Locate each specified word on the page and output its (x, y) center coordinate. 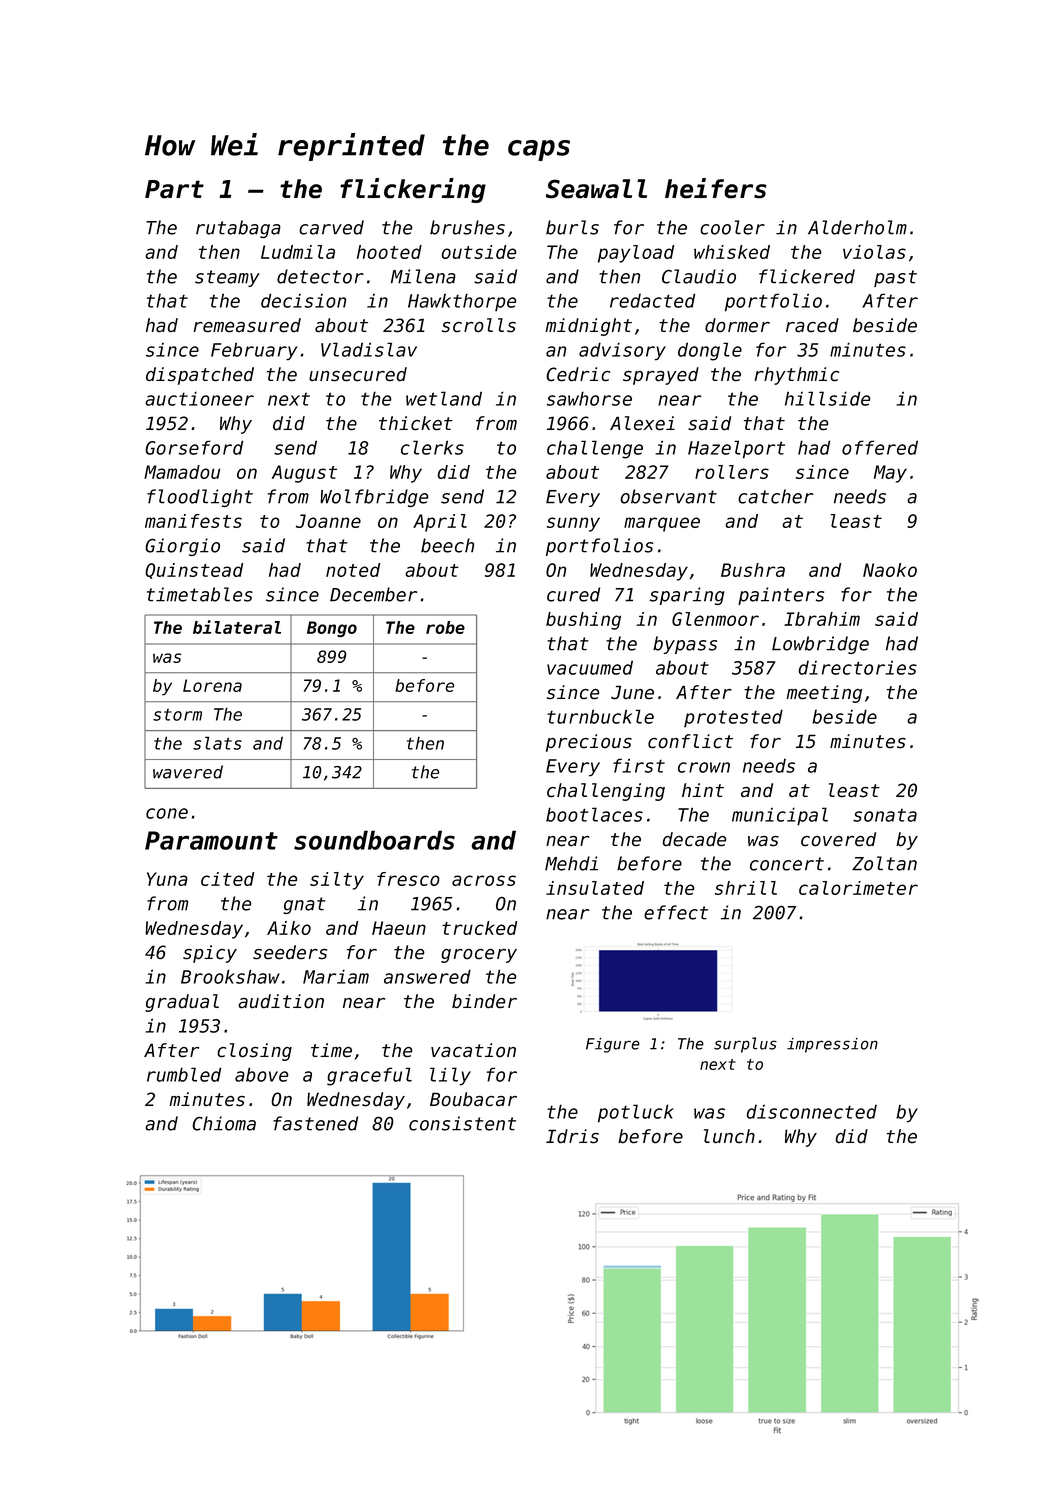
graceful (369, 1076)
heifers (716, 188)
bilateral (237, 627)
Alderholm (857, 227)
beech (448, 545)
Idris (572, 1136)
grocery (479, 956)
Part (174, 189)
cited (227, 879)
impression (832, 1045)
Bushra (753, 570)
